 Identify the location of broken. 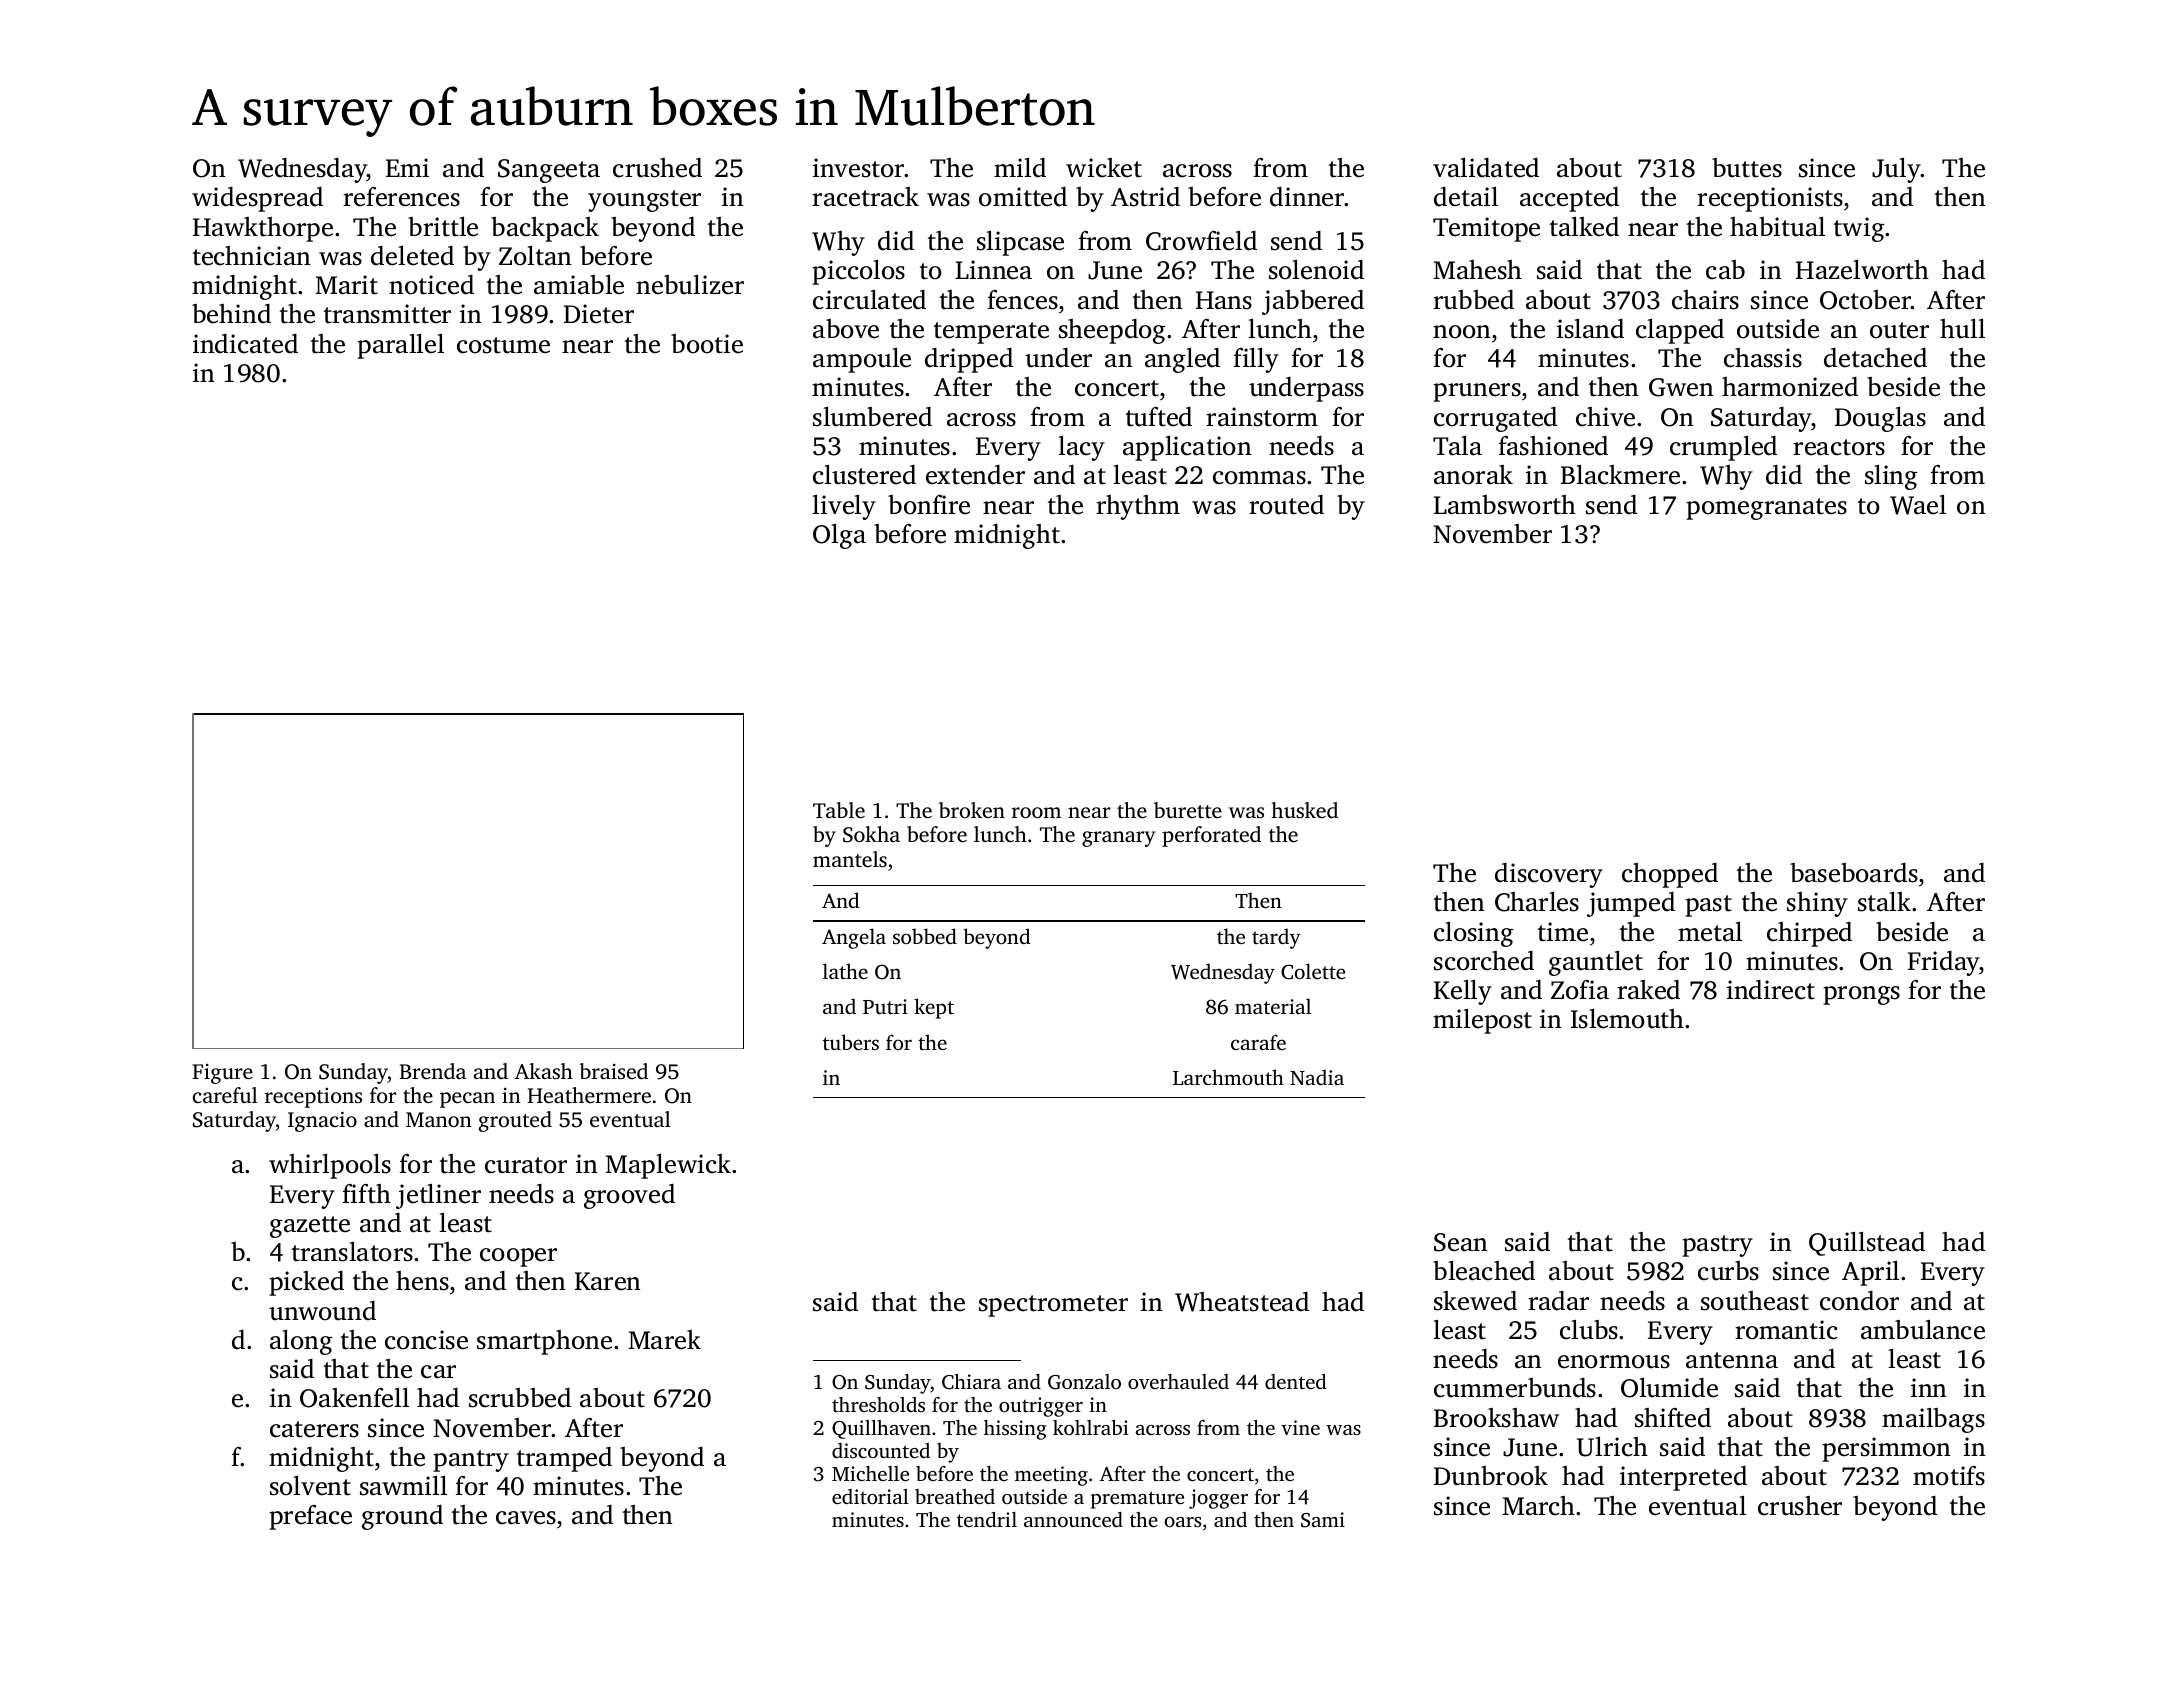
(972, 810).
